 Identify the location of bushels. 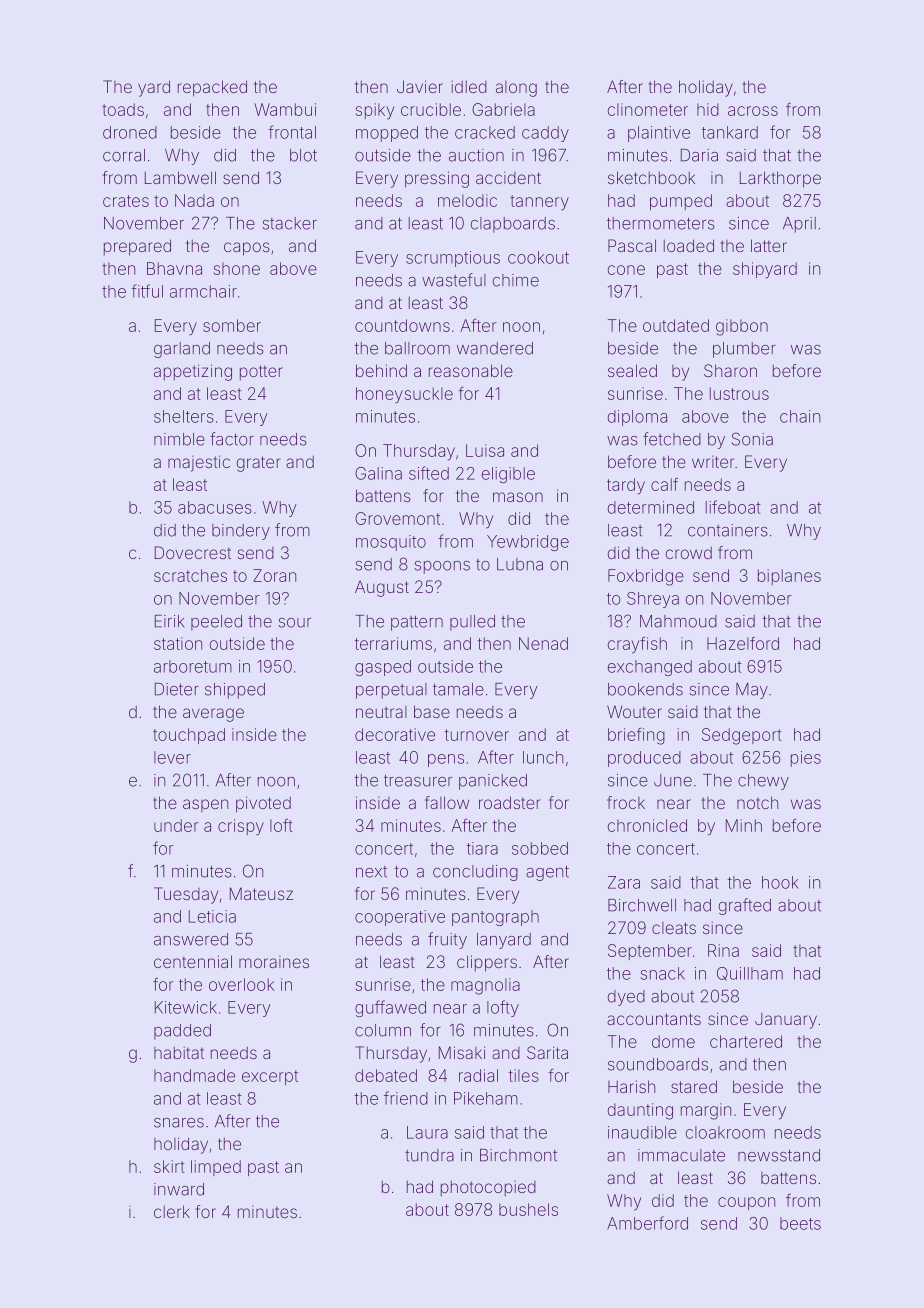
(528, 1209).
